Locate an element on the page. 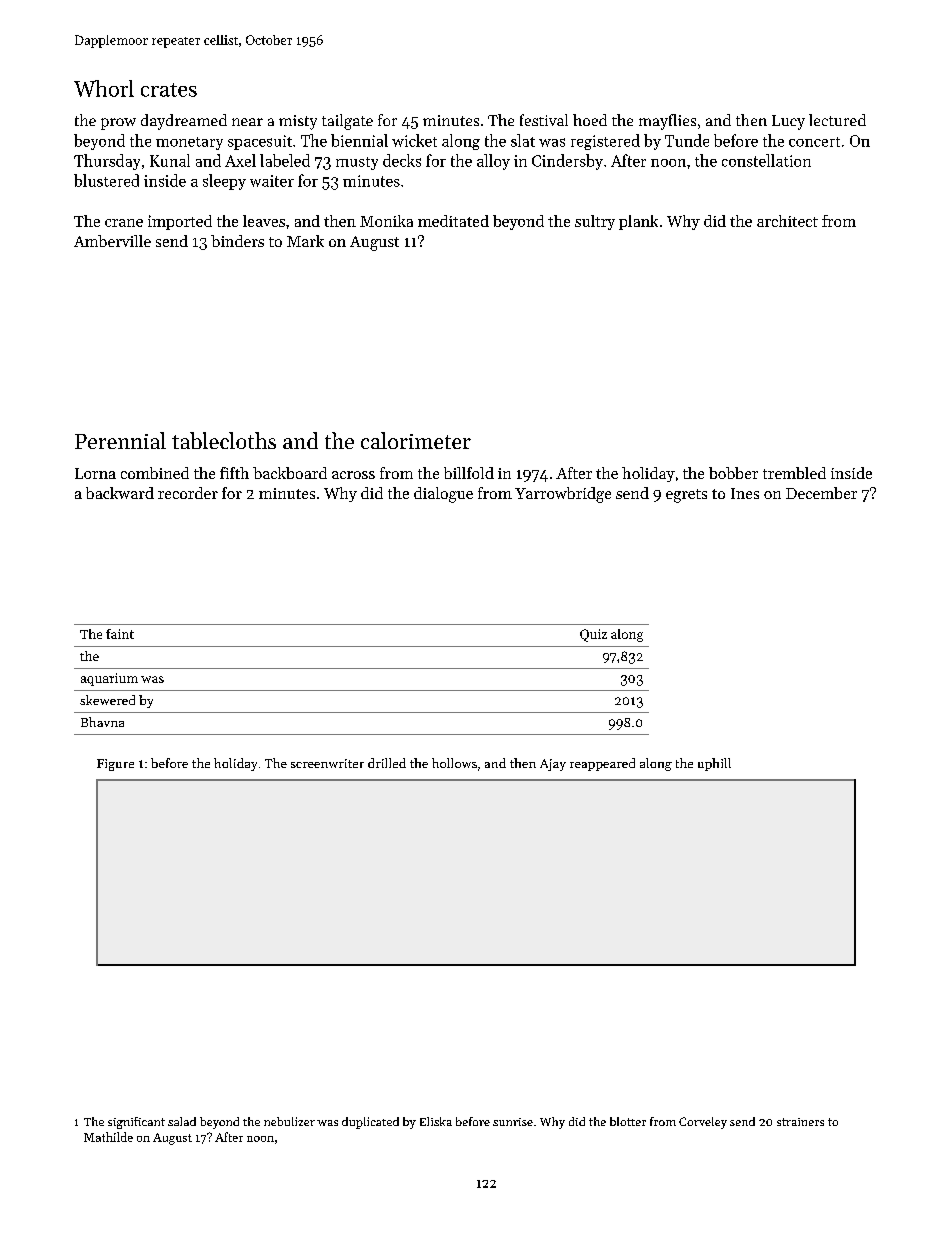  Monika is located at coordinates (386, 221).
